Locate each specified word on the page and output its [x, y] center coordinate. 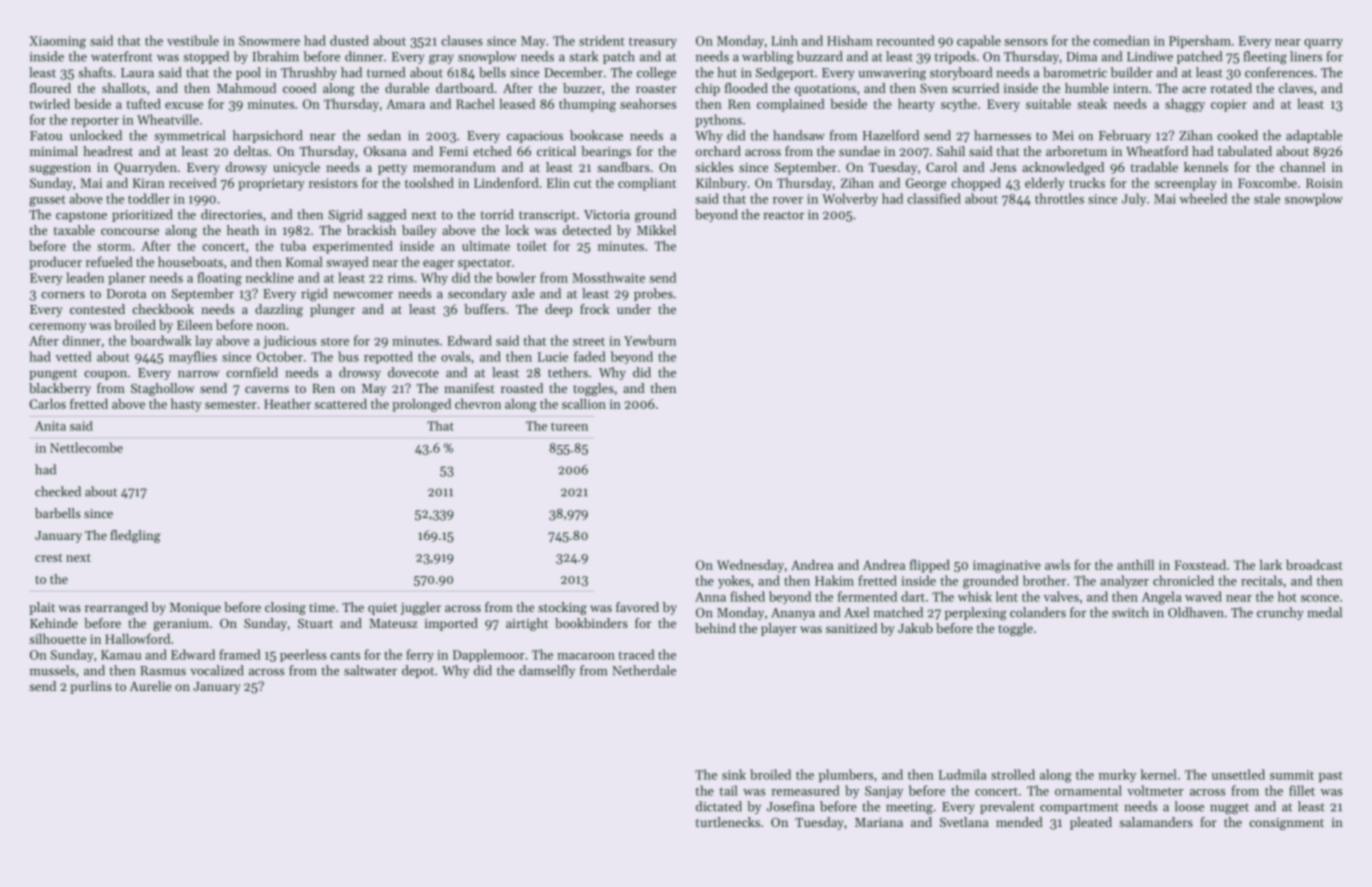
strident [602, 40]
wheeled [1203, 198]
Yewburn [650, 340]
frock [594, 309]
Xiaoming [57, 42]
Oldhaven [1196, 612]
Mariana [879, 822]
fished [747, 596]
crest [49, 558]
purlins [91, 687]
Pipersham [1200, 41]
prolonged [421, 405]
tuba [293, 246]
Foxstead [1200, 565]
